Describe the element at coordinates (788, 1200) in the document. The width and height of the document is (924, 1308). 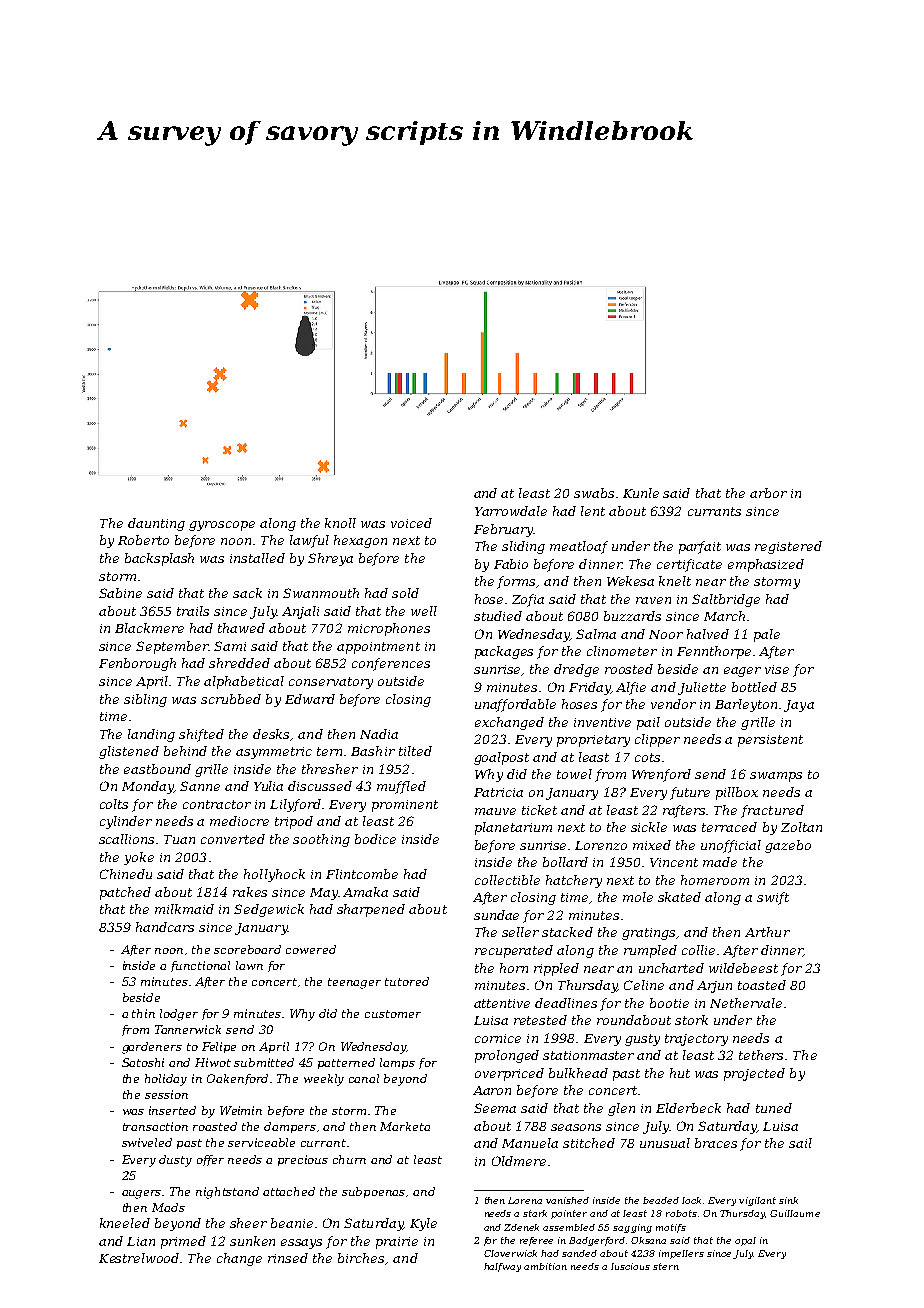
I see `sink` at that location.
